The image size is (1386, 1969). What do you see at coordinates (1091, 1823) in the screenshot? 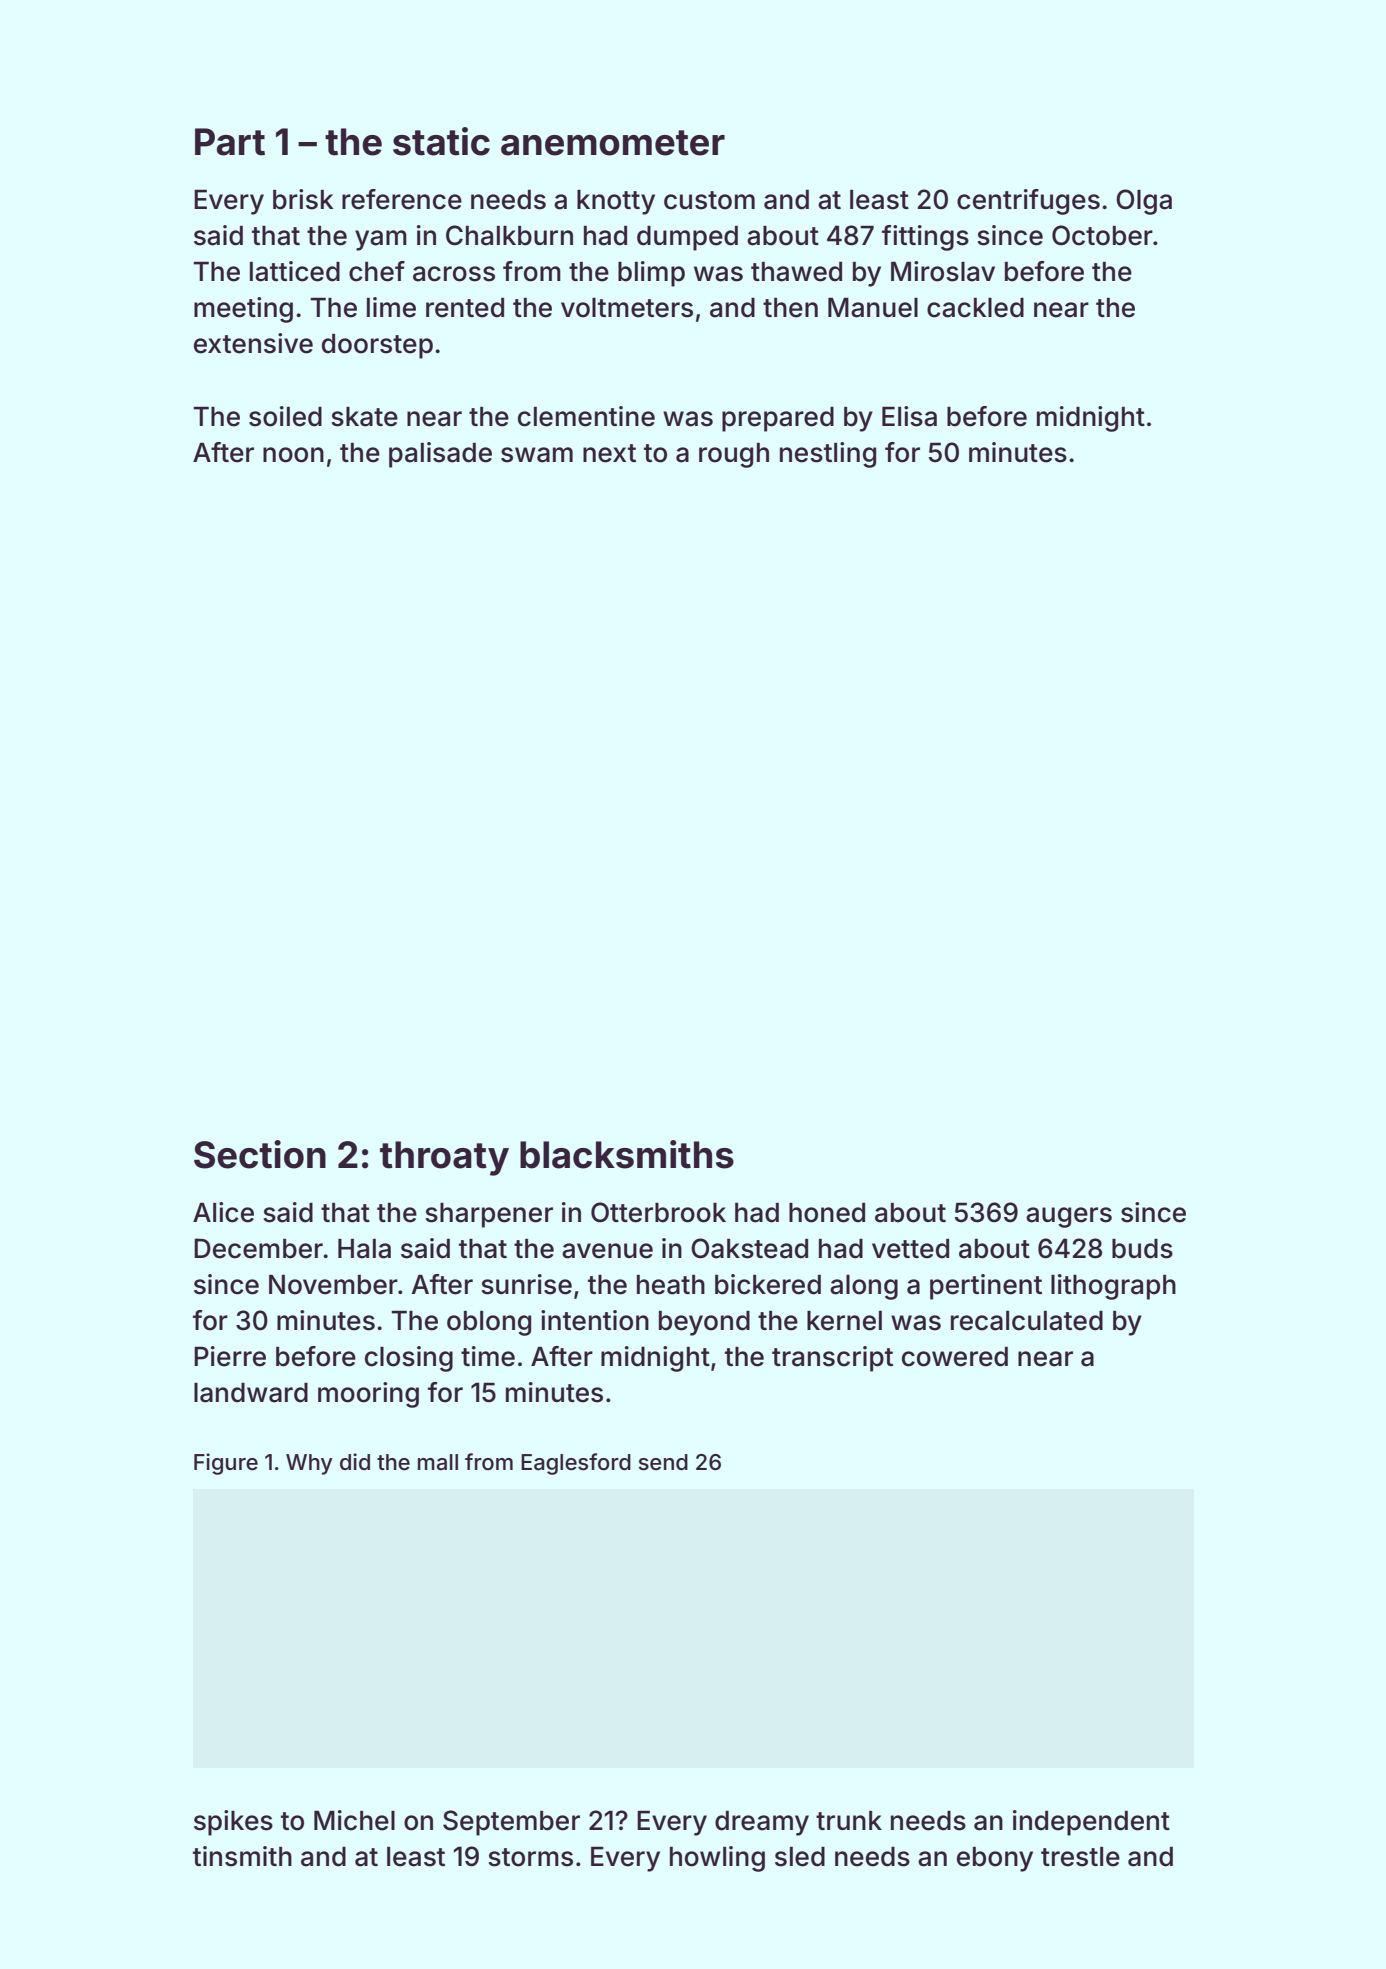
I see `independent` at bounding box center [1091, 1823].
